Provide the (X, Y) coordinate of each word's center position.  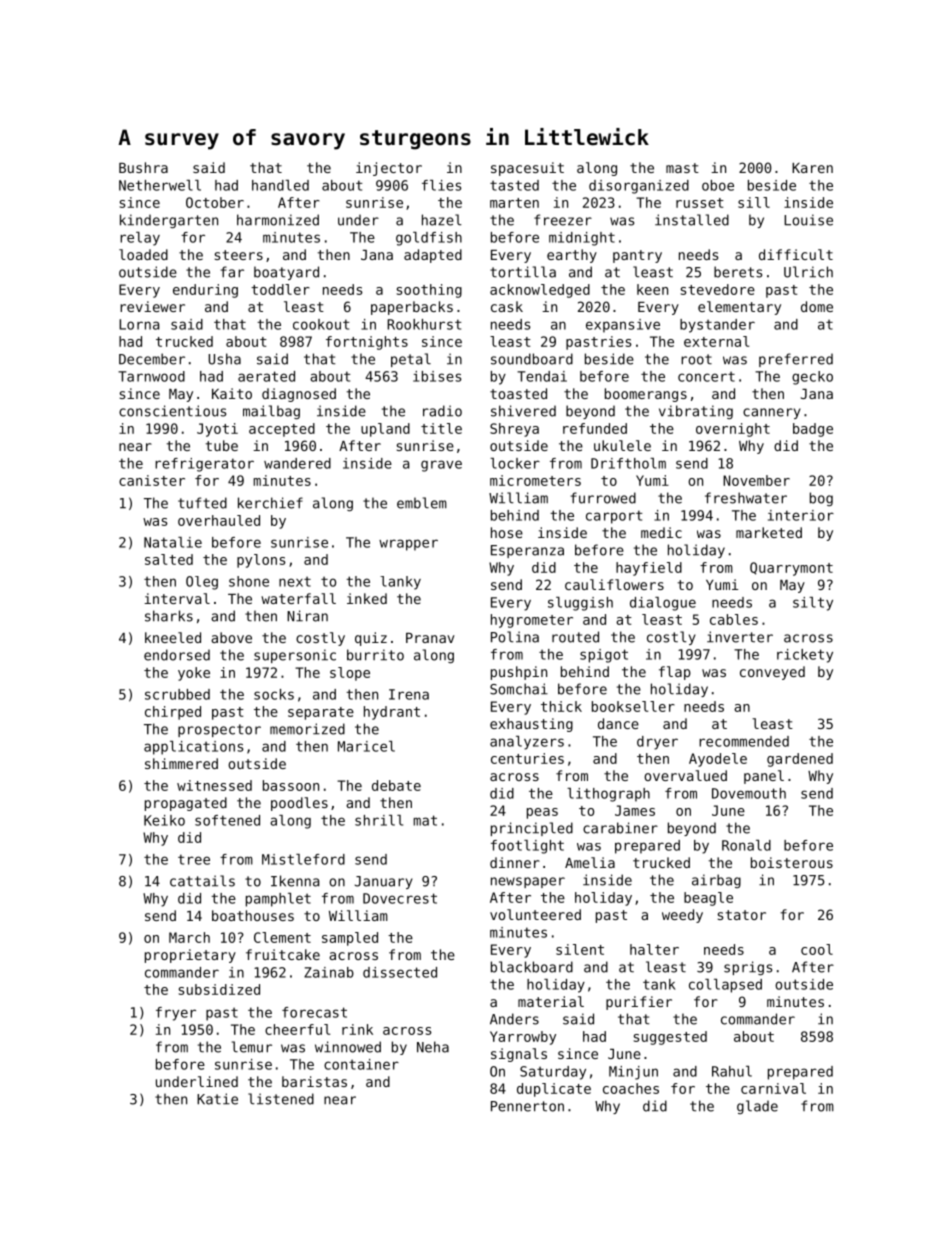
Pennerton (527, 1106)
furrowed (603, 498)
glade (757, 1107)
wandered (297, 463)
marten (514, 203)
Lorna (139, 324)
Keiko (164, 820)
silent (580, 949)
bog (821, 499)
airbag (716, 881)
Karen (812, 168)
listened (281, 1099)
